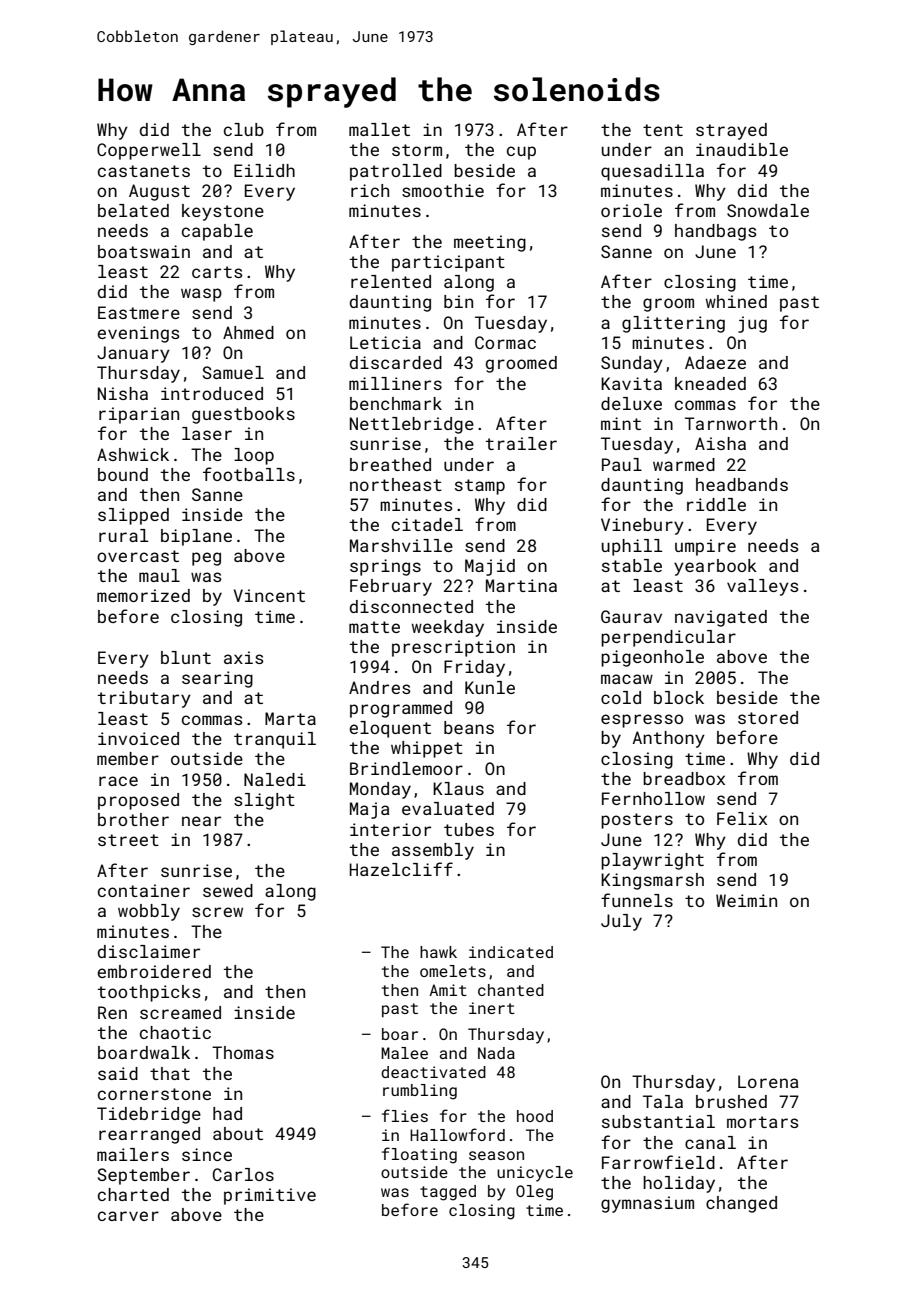 This document has height=1308, width=924. Describe the element at coordinates (144, 251) in the document. I see `boatswain` at that location.
